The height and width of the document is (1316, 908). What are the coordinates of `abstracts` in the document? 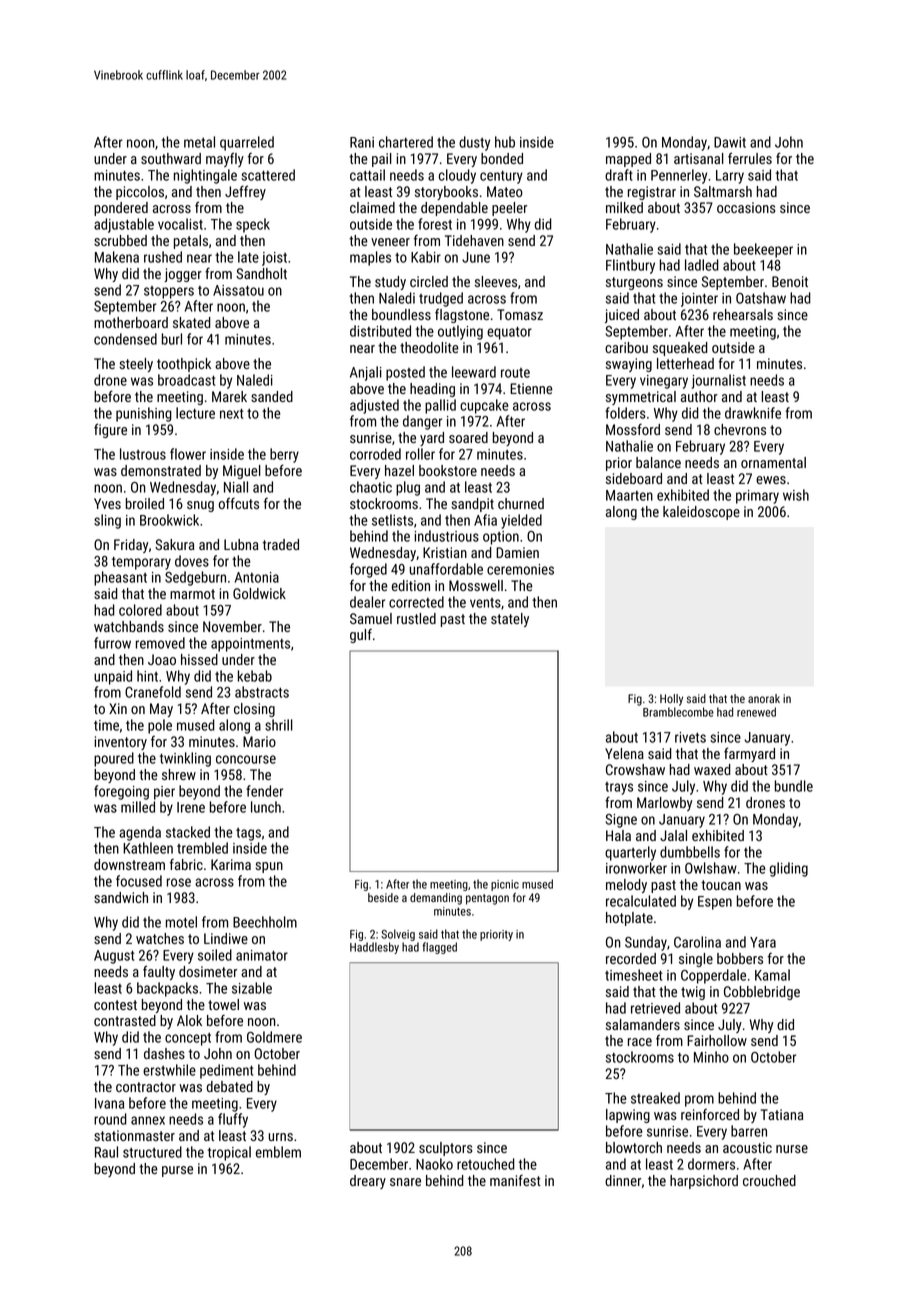 It's located at (262, 692).
